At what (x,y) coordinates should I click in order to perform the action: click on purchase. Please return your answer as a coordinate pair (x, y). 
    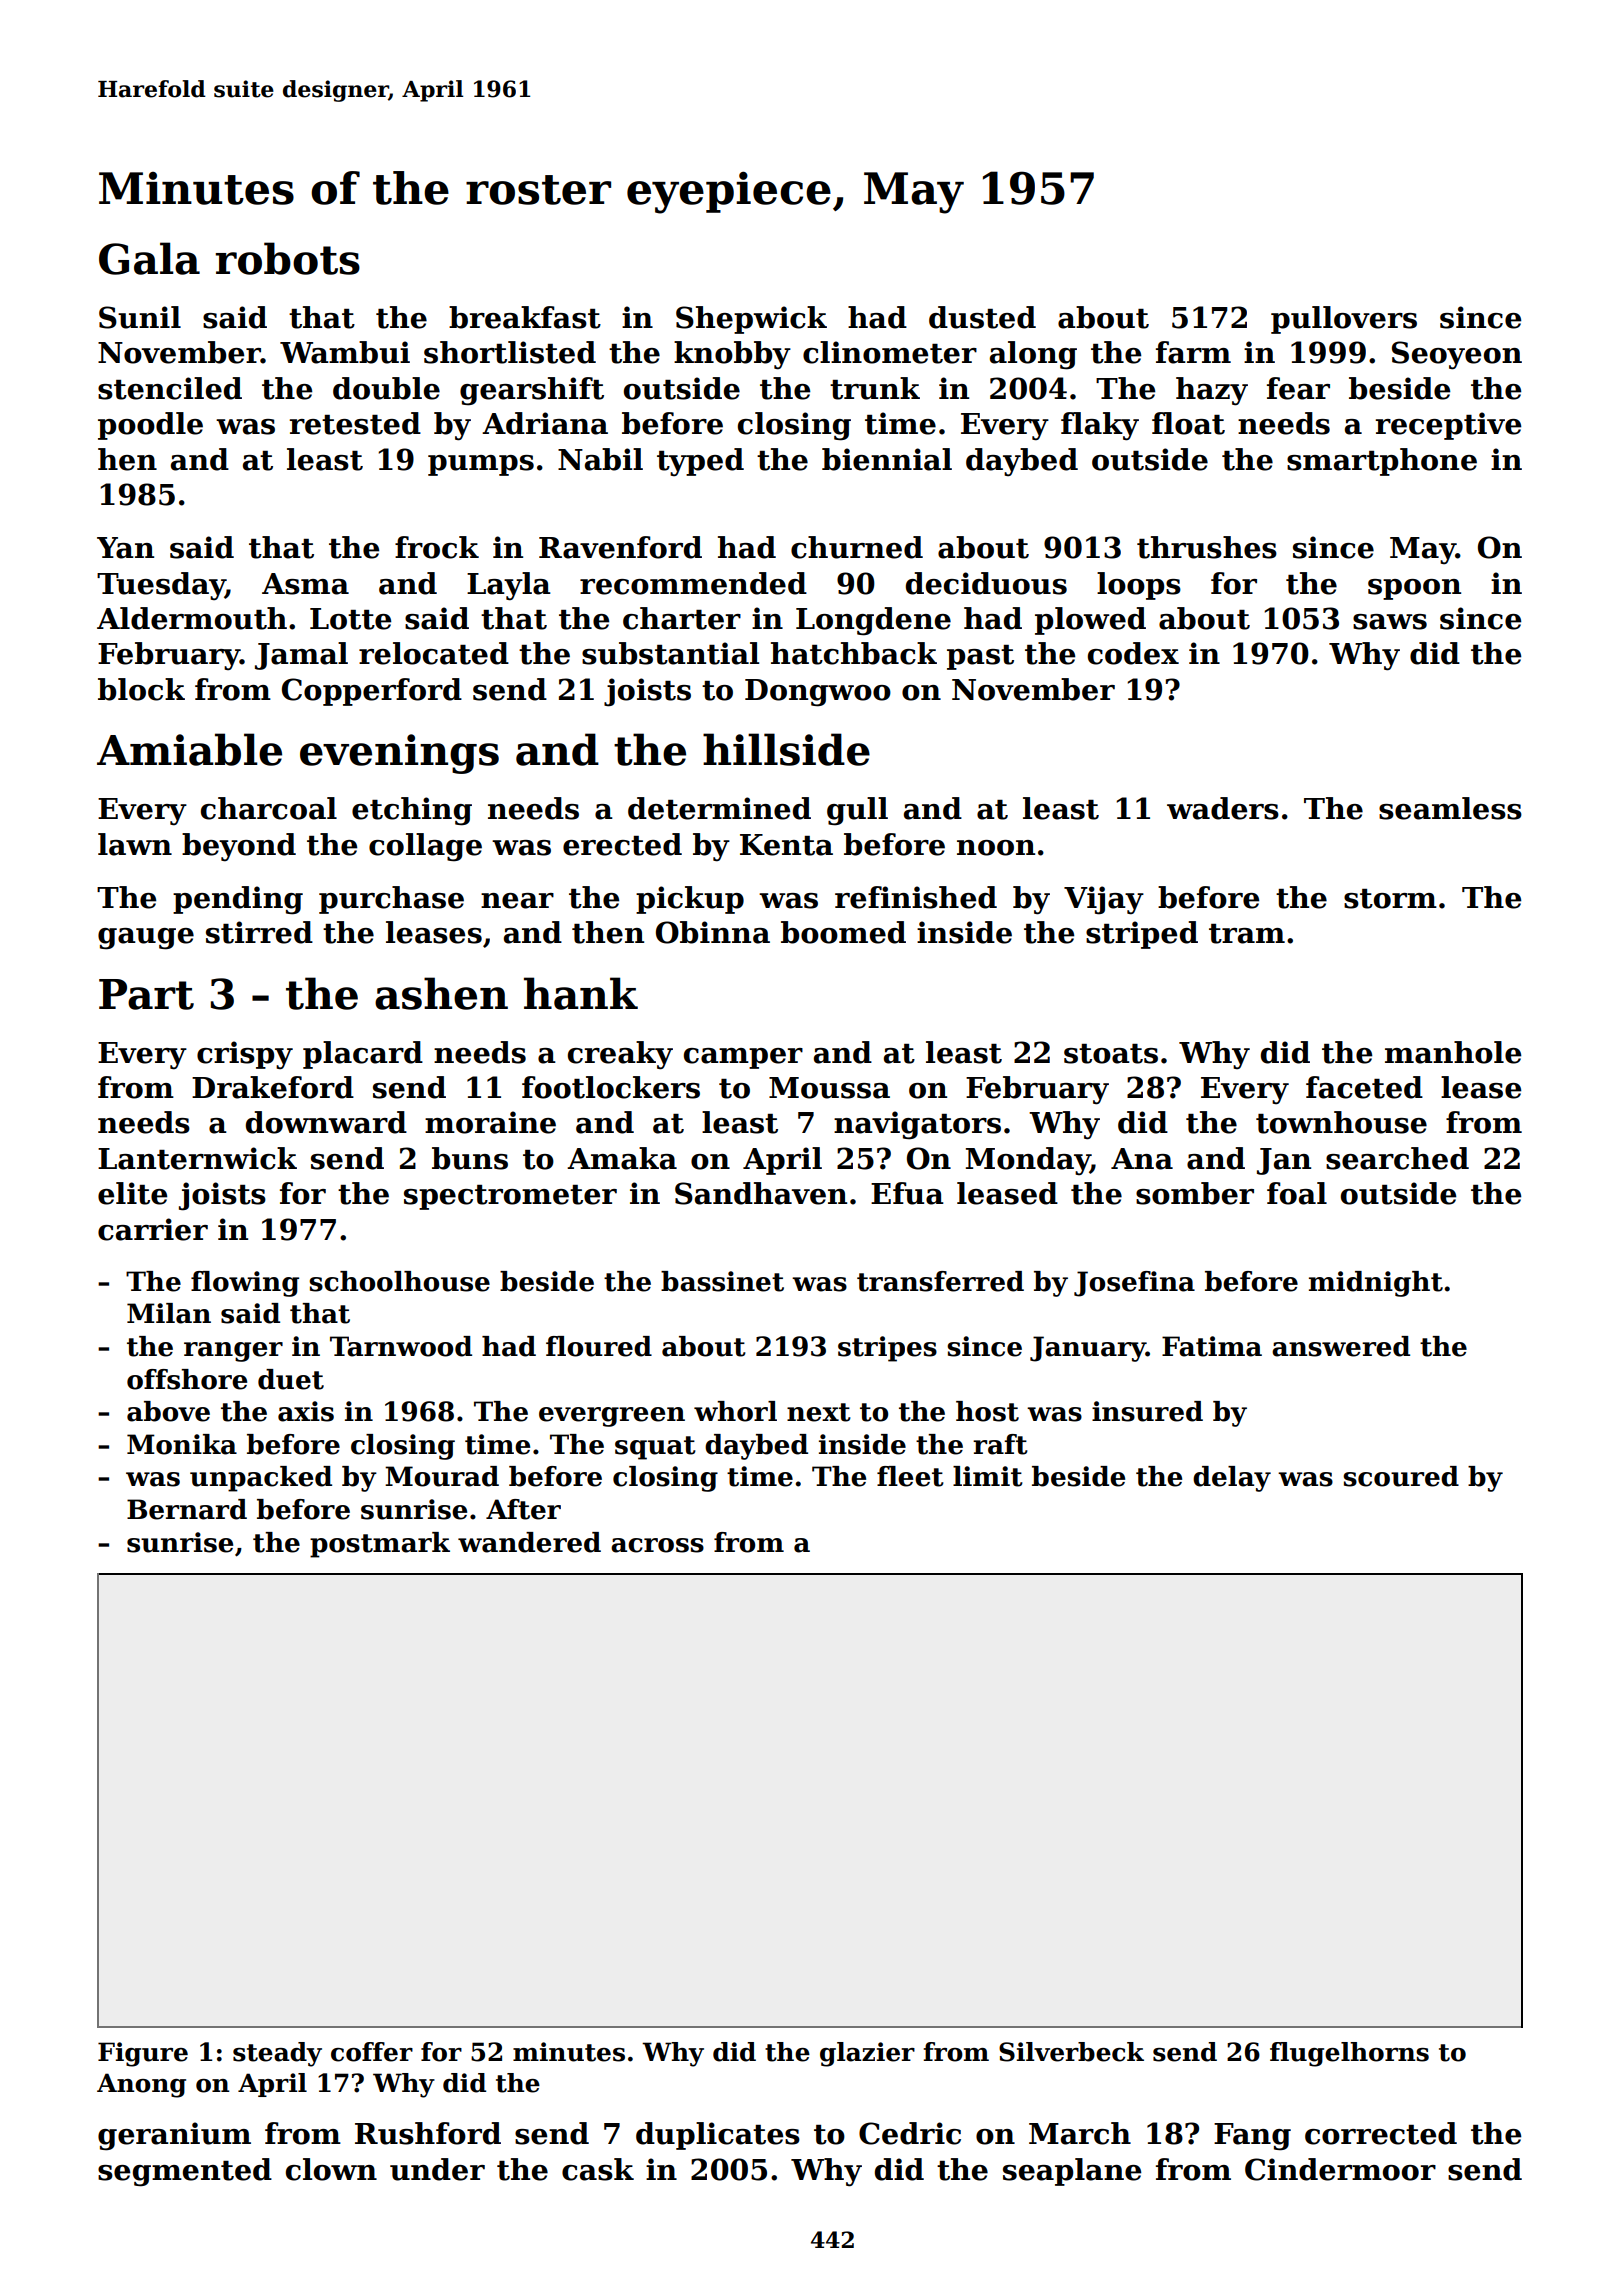
    Looking at the image, I should click on (391, 900).
